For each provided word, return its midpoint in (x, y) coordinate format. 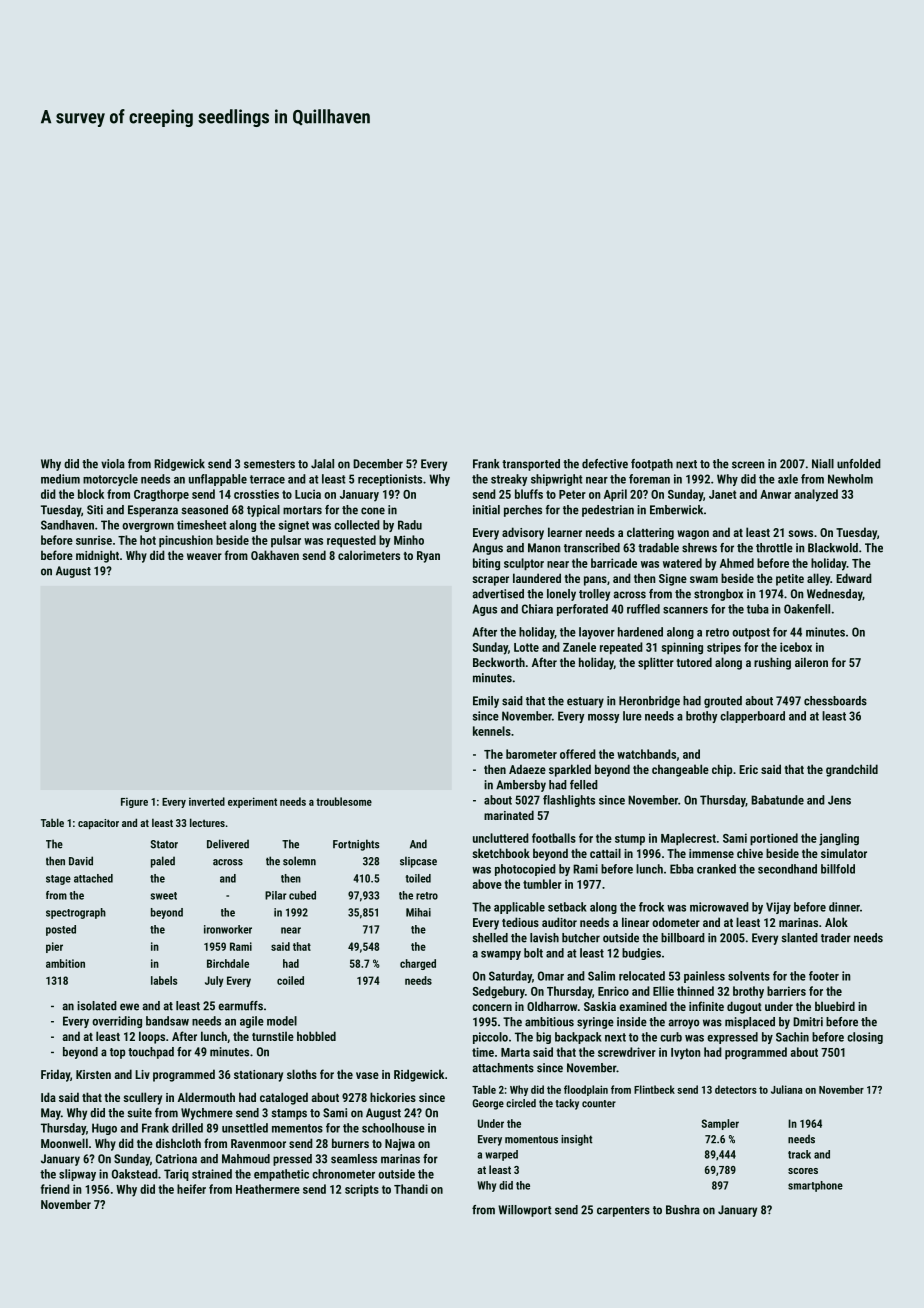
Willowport (525, 1211)
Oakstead (135, 1174)
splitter (656, 663)
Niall (823, 464)
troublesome (344, 801)
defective (605, 464)
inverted (207, 801)
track (799, 1154)
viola (113, 464)
